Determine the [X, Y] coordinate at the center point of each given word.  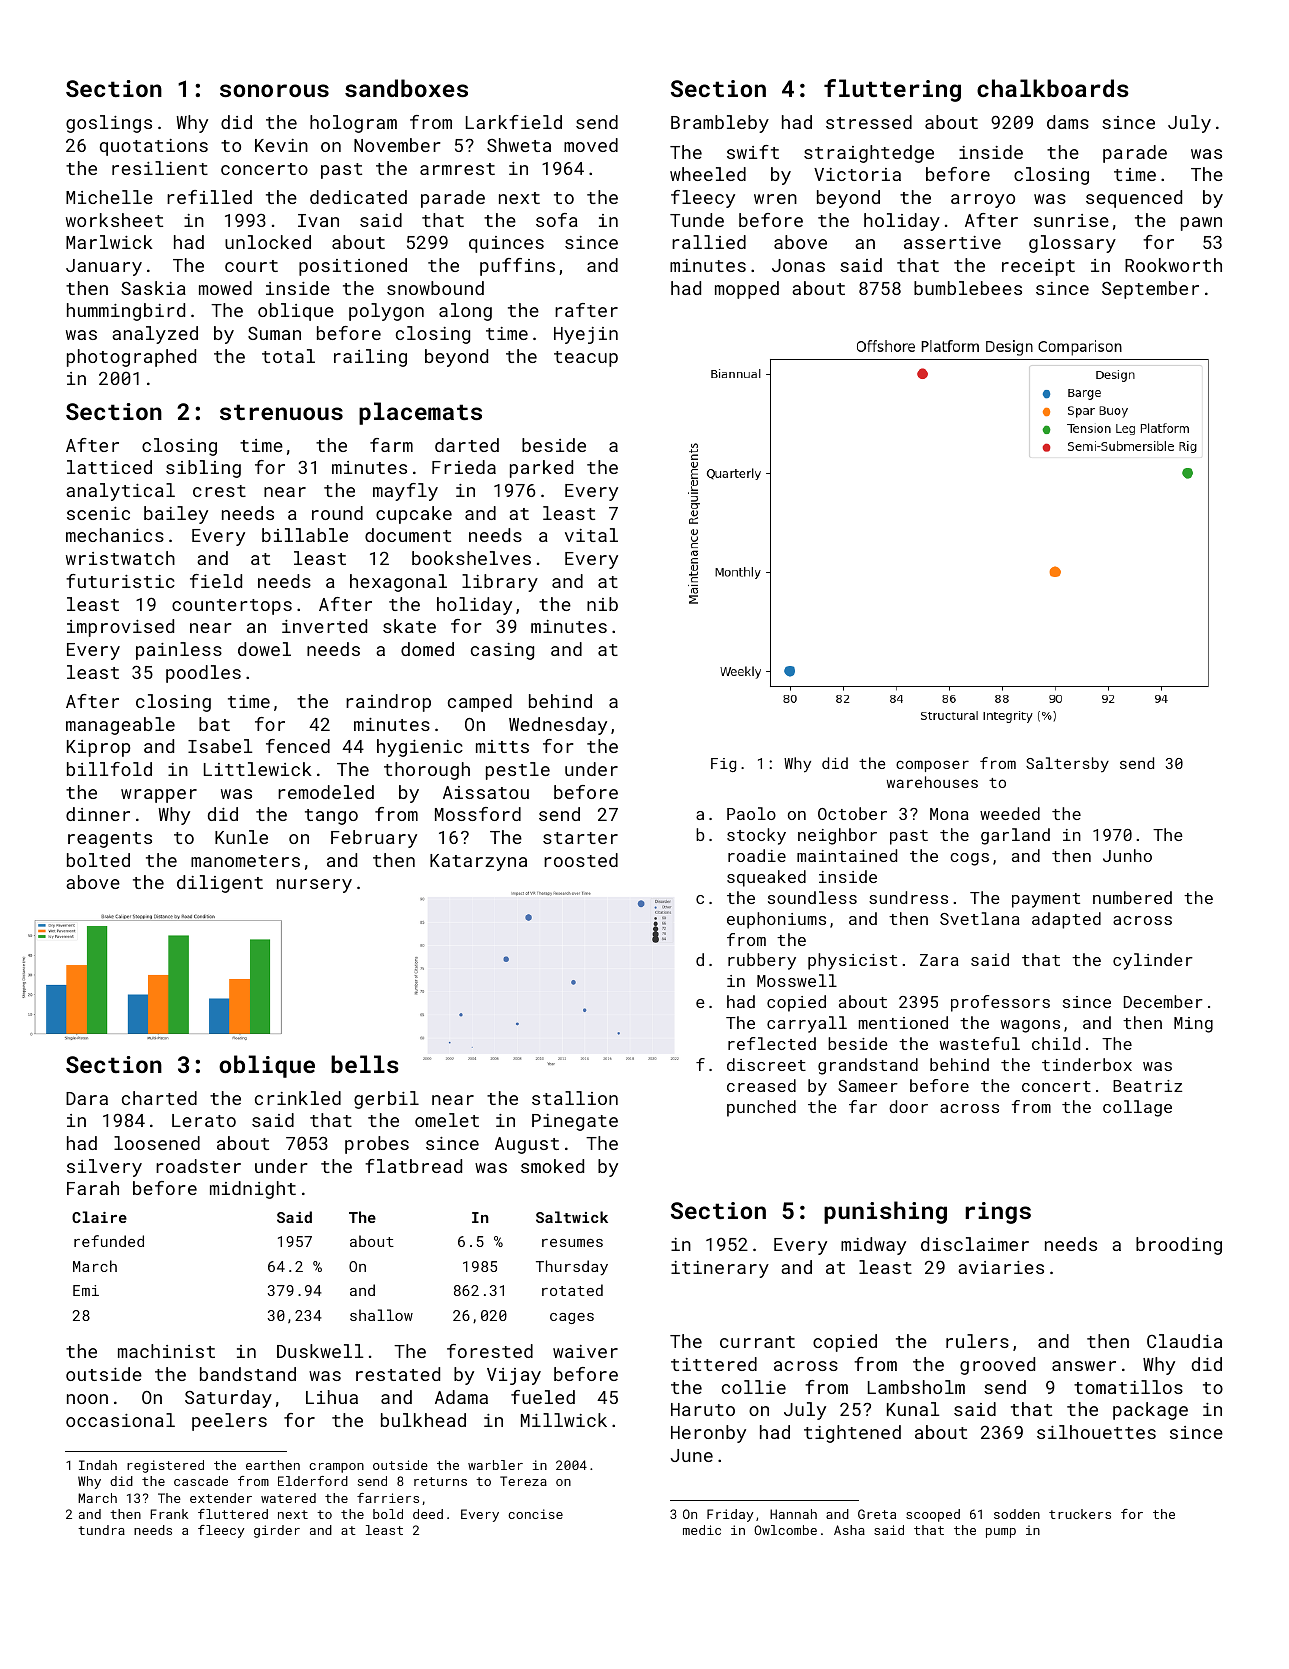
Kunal [913, 1409]
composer [932, 766]
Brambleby [720, 124]
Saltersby [1067, 764]
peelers [229, 1422]
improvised [120, 628]
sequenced [1134, 199]
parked [541, 469]
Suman [274, 333]
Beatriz [1147, 1086]
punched [761, 1108]
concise [535, 1514]
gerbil [386, 1100]
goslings [109, 124]
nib [602, 604]
